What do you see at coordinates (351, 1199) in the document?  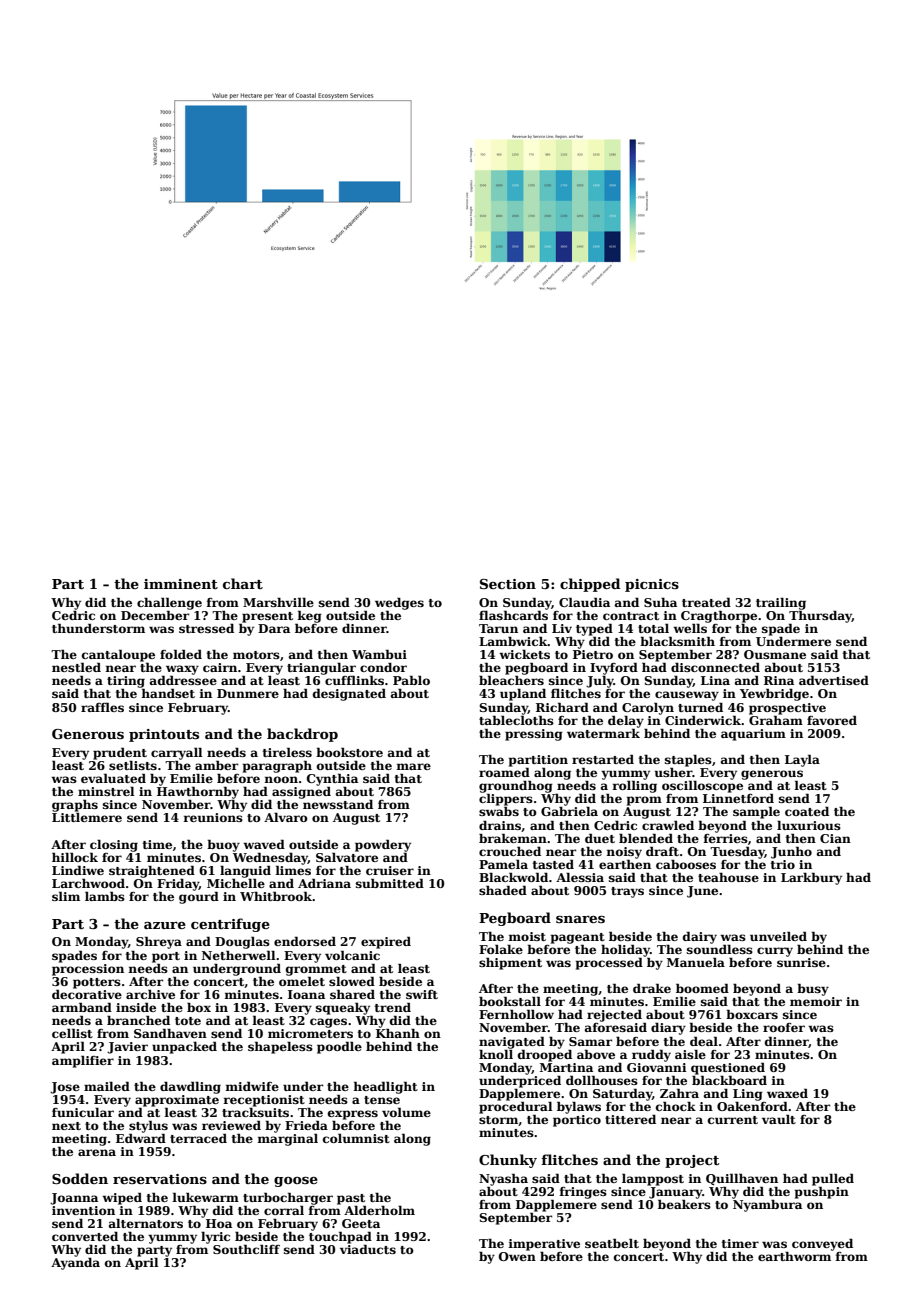 I see `past` at bounding box center [351, 1199].
